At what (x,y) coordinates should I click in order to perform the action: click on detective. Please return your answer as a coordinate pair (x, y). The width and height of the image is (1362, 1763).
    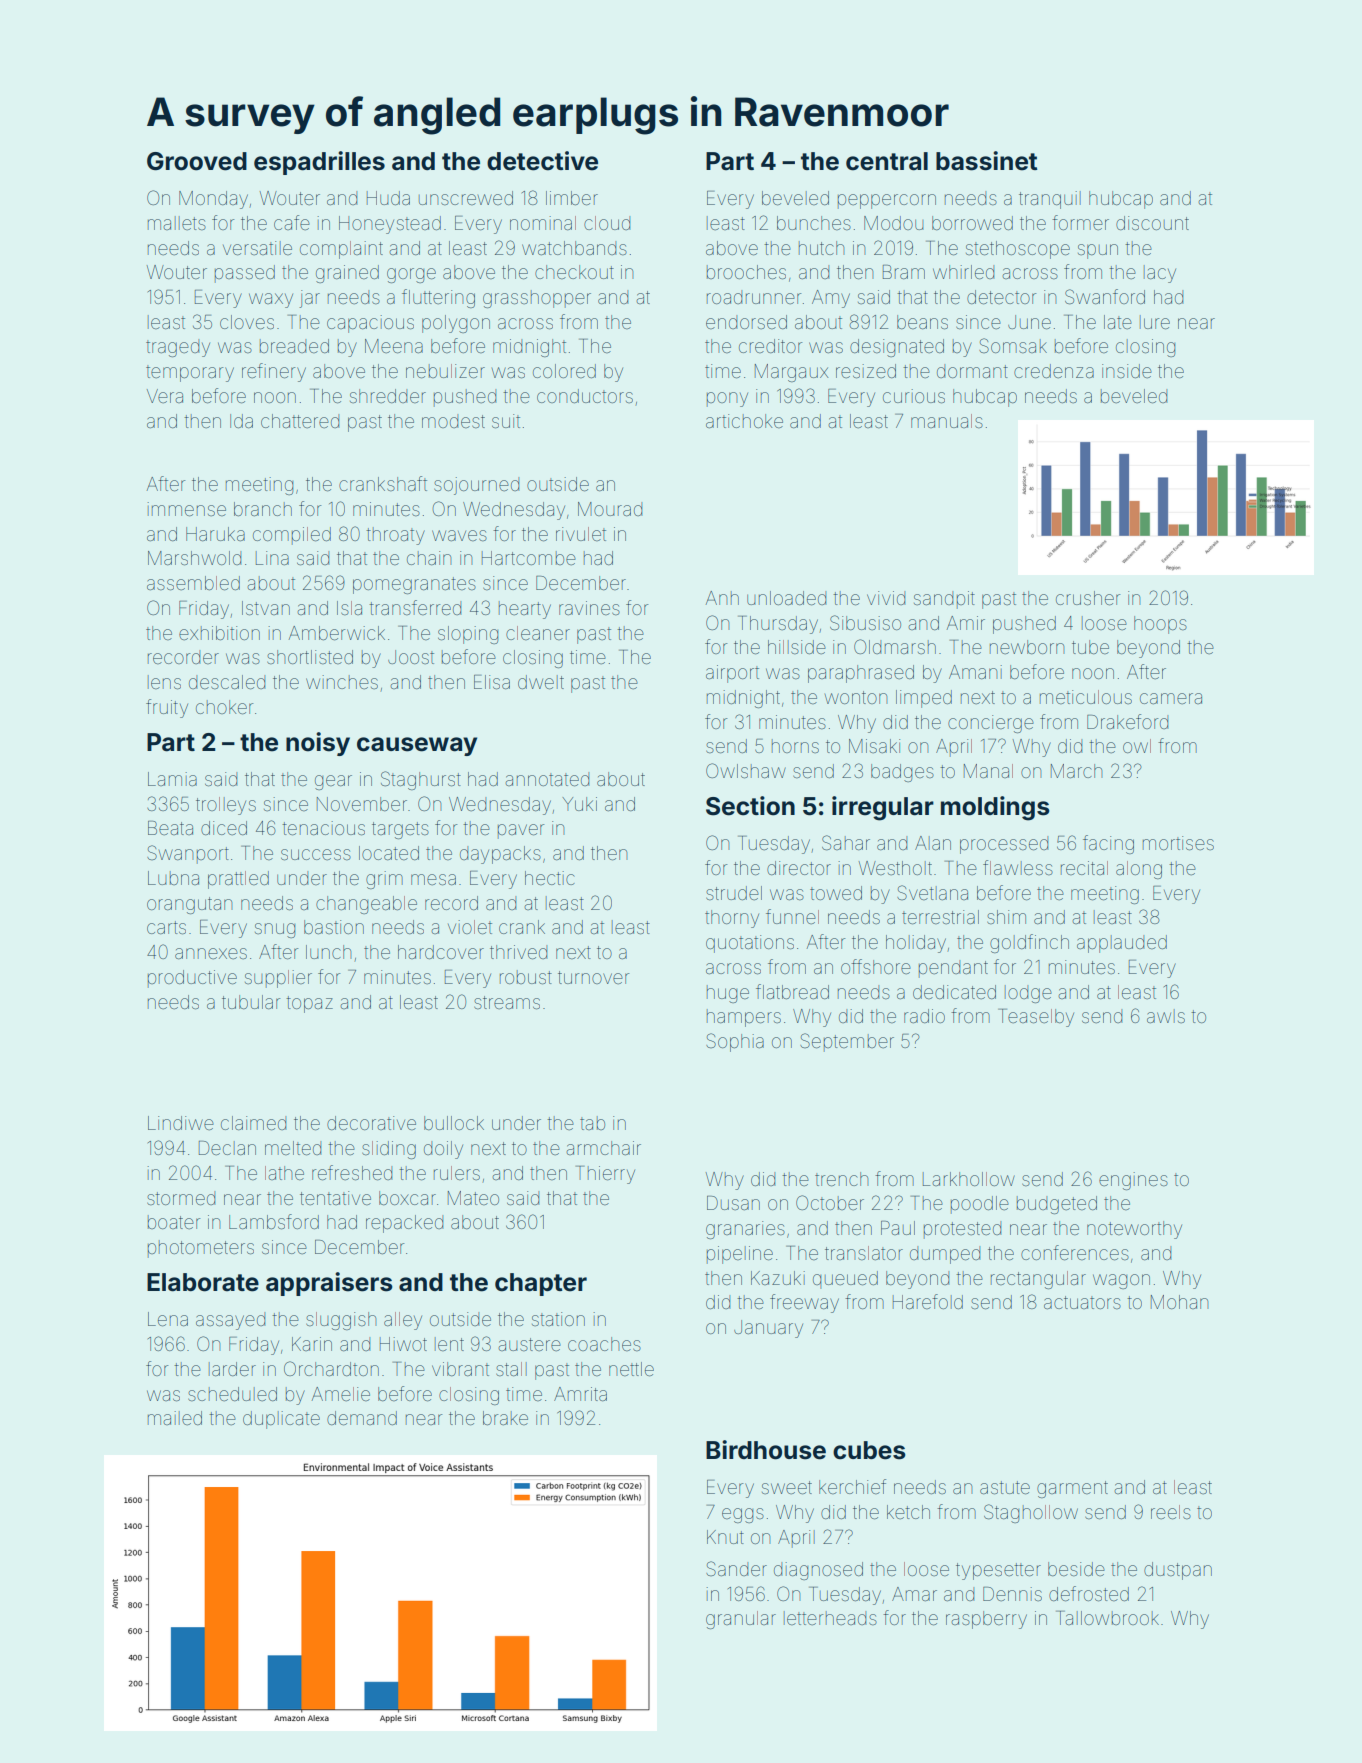
    Looking at the image, I should click on (542, 161).
